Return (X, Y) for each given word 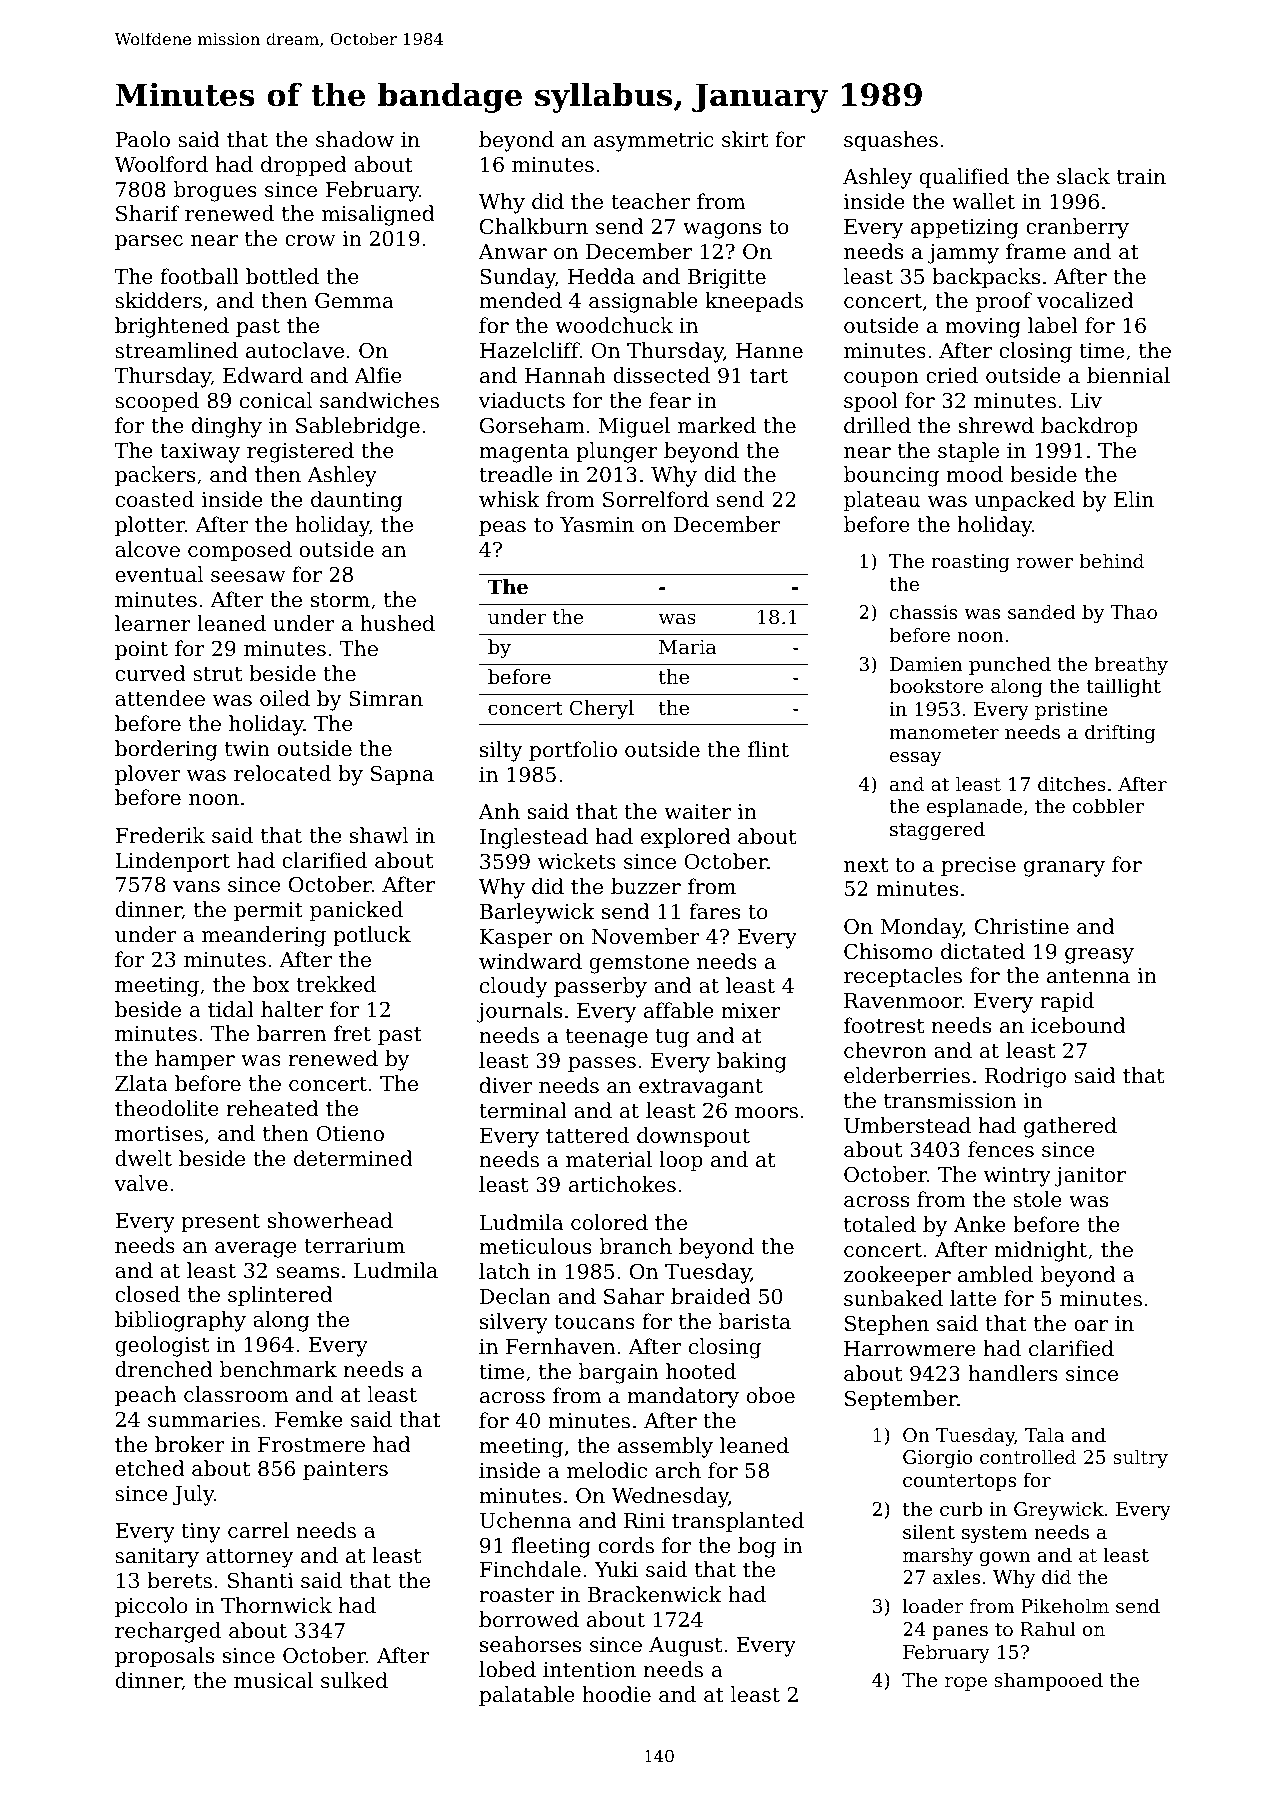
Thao (1133, 611)
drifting (1120, 733)
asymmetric (654, 142)
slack (1083, 176)
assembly (665, 1447)
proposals (164, 1657)
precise (978, 867)
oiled (285, 698)
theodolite (167, 1108)
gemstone (639, 964)
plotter (150, 526)
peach (145, 1396)
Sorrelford (656, 499)
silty (501, 751)
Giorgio (938, 1459)
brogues (215, 191)
